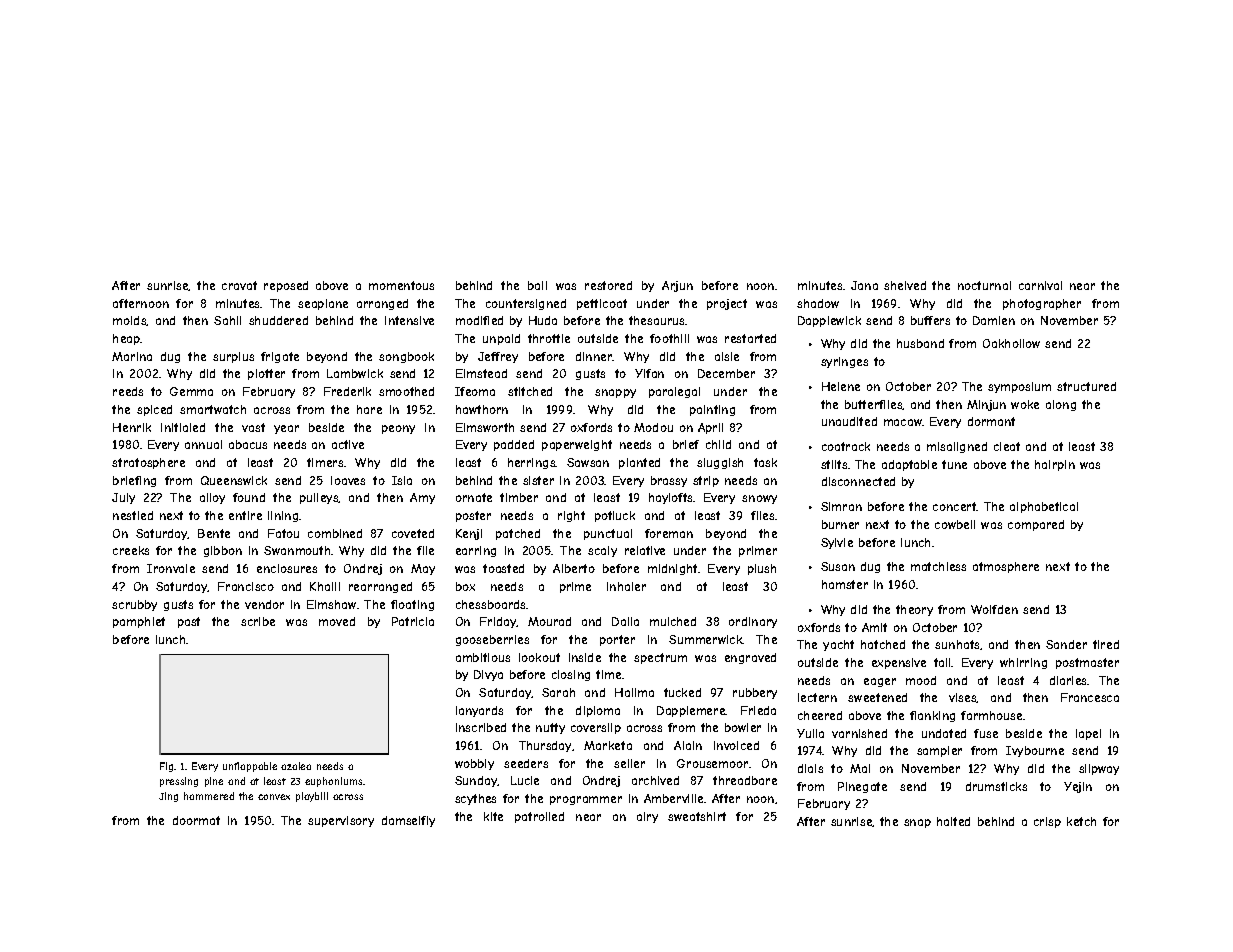  I want to click on nestled, so click(133, 515).
